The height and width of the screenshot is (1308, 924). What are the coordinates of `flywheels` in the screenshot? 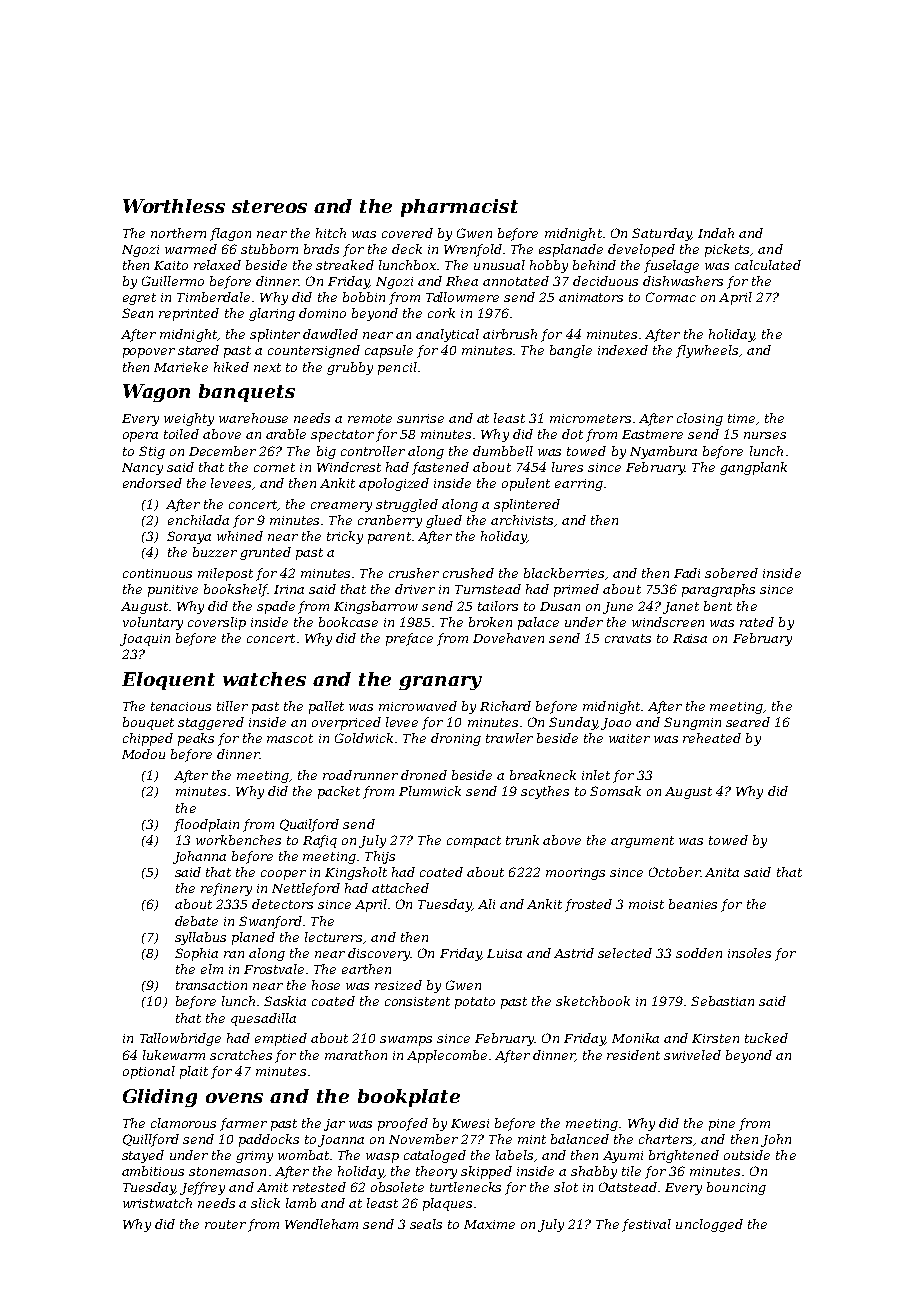 It's located at (707, 351).
